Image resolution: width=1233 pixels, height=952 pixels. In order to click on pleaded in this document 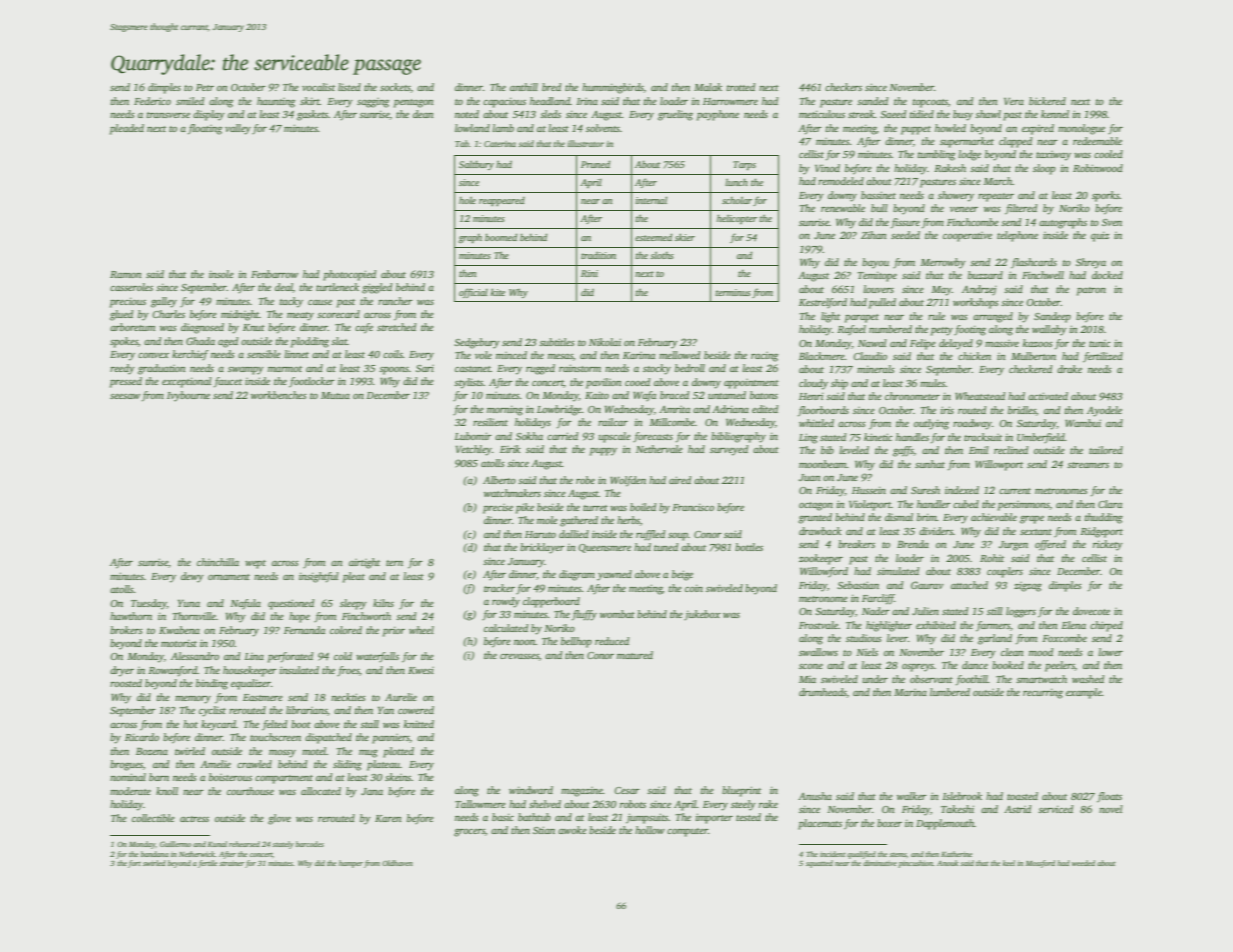, I will do `click(127, 129)`.
